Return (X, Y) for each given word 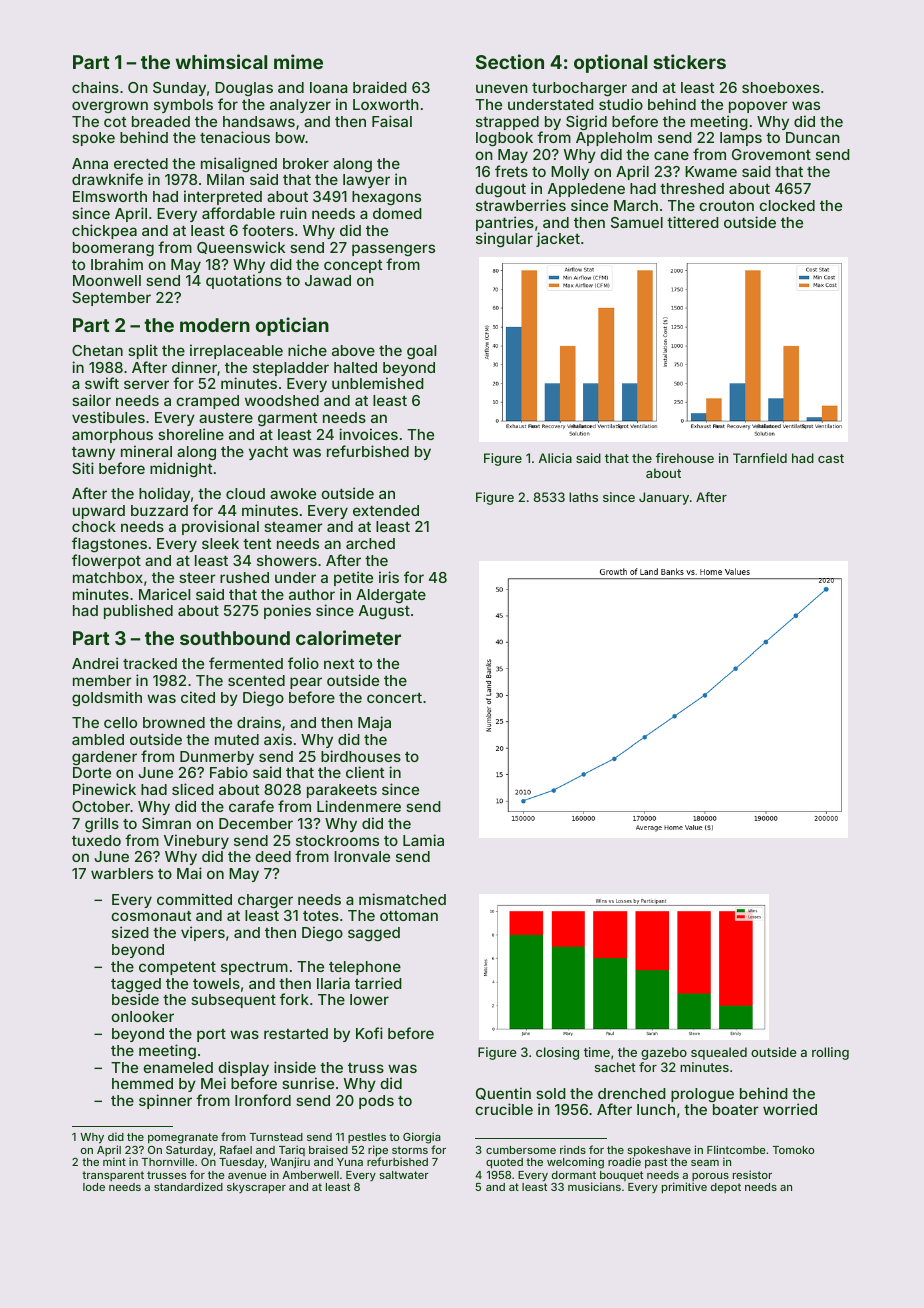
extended (386, 510)
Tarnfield (760, 458)
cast (831, 458)
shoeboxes (781, 87)
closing (557, 1053)
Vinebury (196, 841)
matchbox (108, 577)
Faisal (392, 121)
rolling (830, 1053)
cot (115, 122)
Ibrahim (117, 264)
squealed (719, 1053)
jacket (558, 239)
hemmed (142, 1083)
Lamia (423, 840)
